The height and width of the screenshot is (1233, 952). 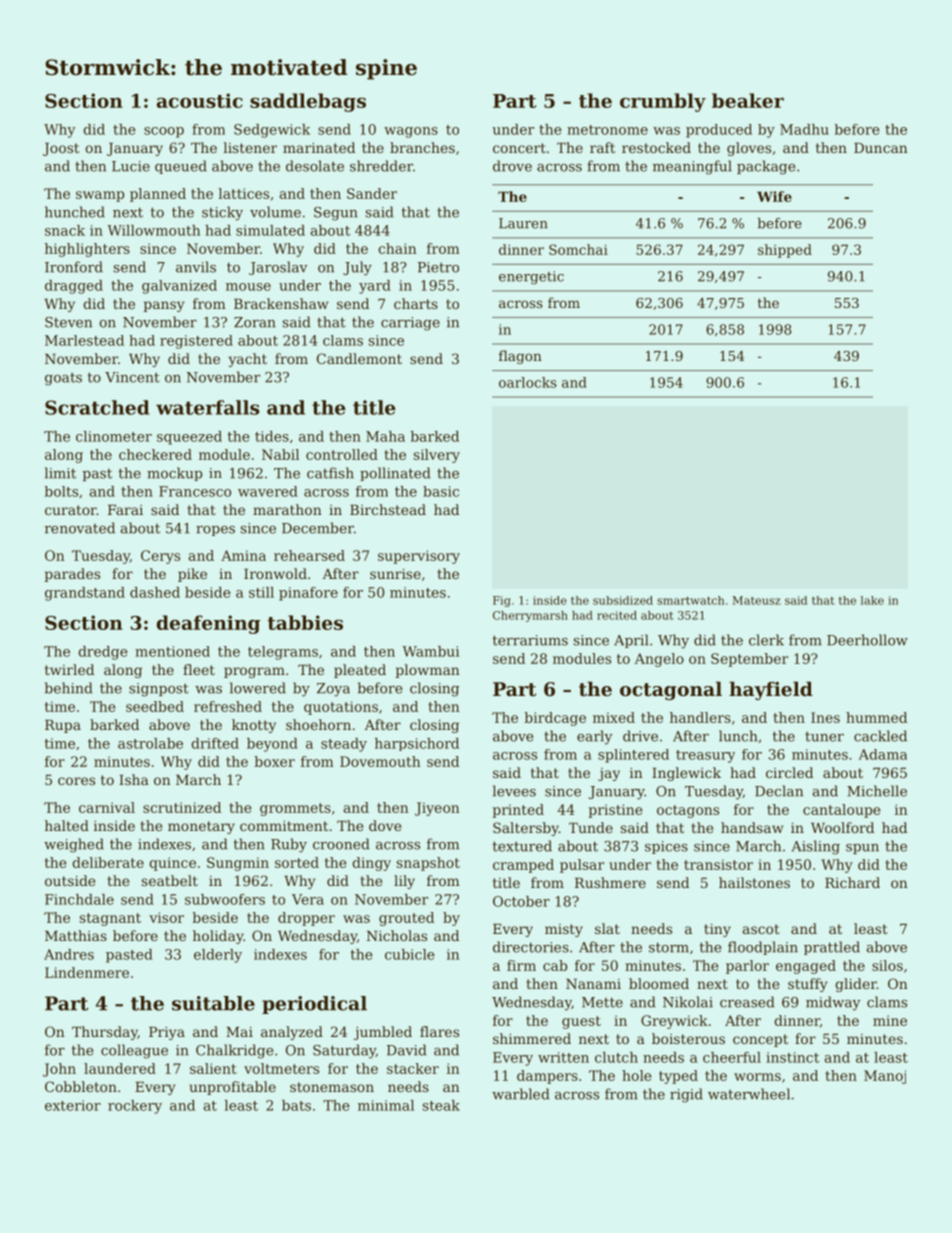 I want to click on December, so click(x=318, y=528).
